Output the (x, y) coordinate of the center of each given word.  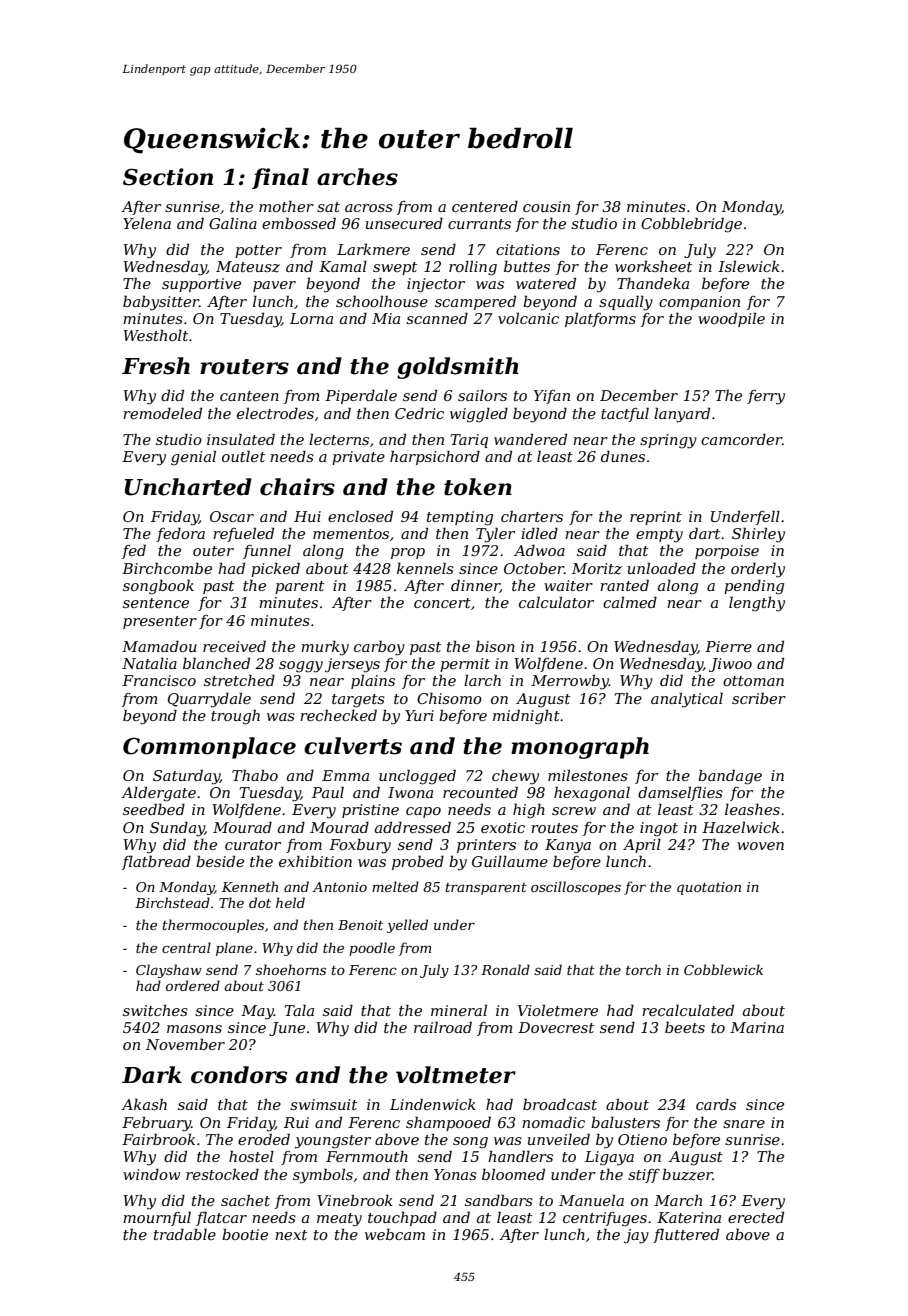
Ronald (505, 969)
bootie (245, 1234)
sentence (156, 603)
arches (357, 177)
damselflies (680, 793)
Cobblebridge (691, 225)
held (290, 902)
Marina (757, 1027)
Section (168, 177)
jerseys (352, 665)
